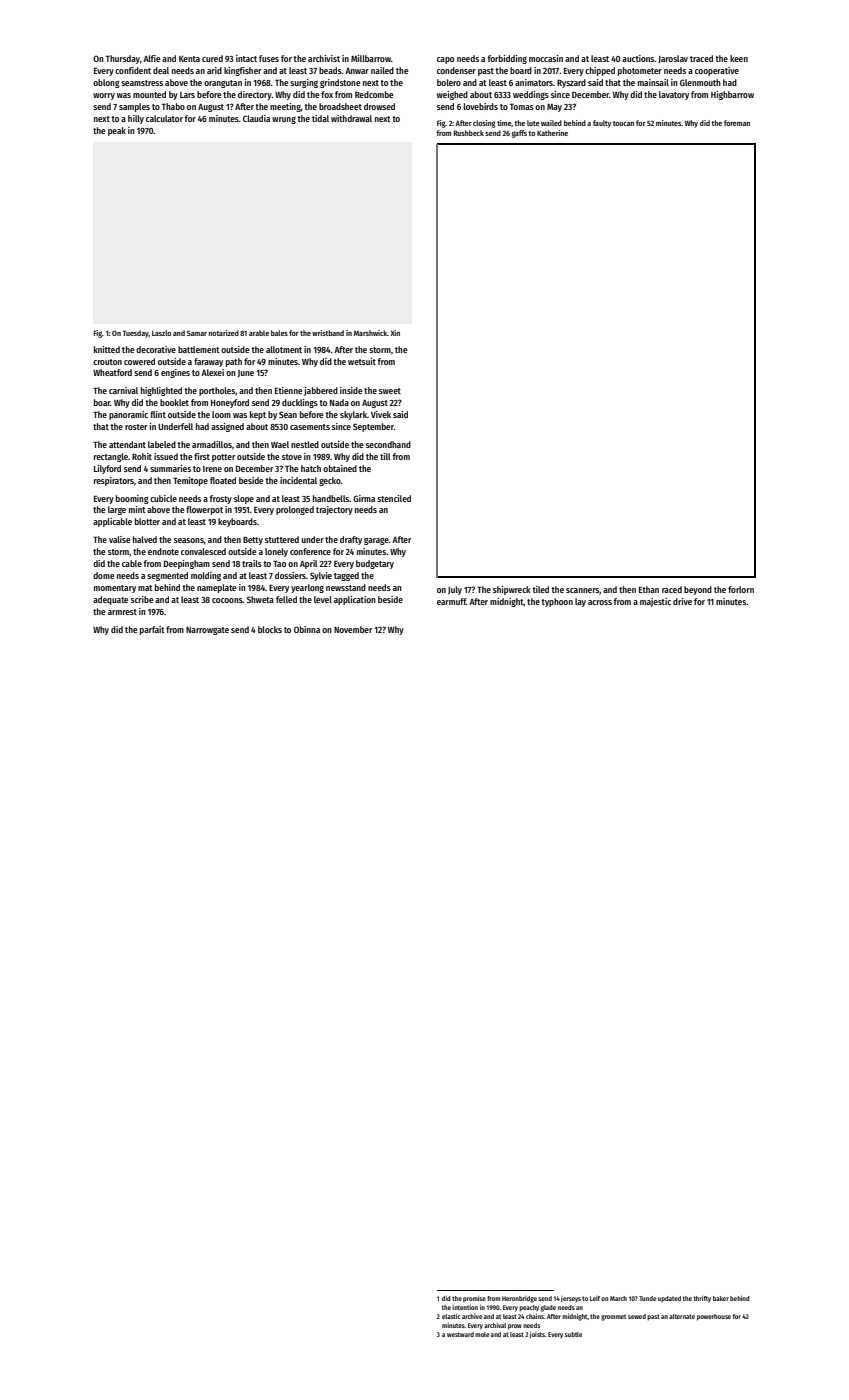 This screenshot has height=1400, width=849. I want to click on chipped, so click(600, 71).
